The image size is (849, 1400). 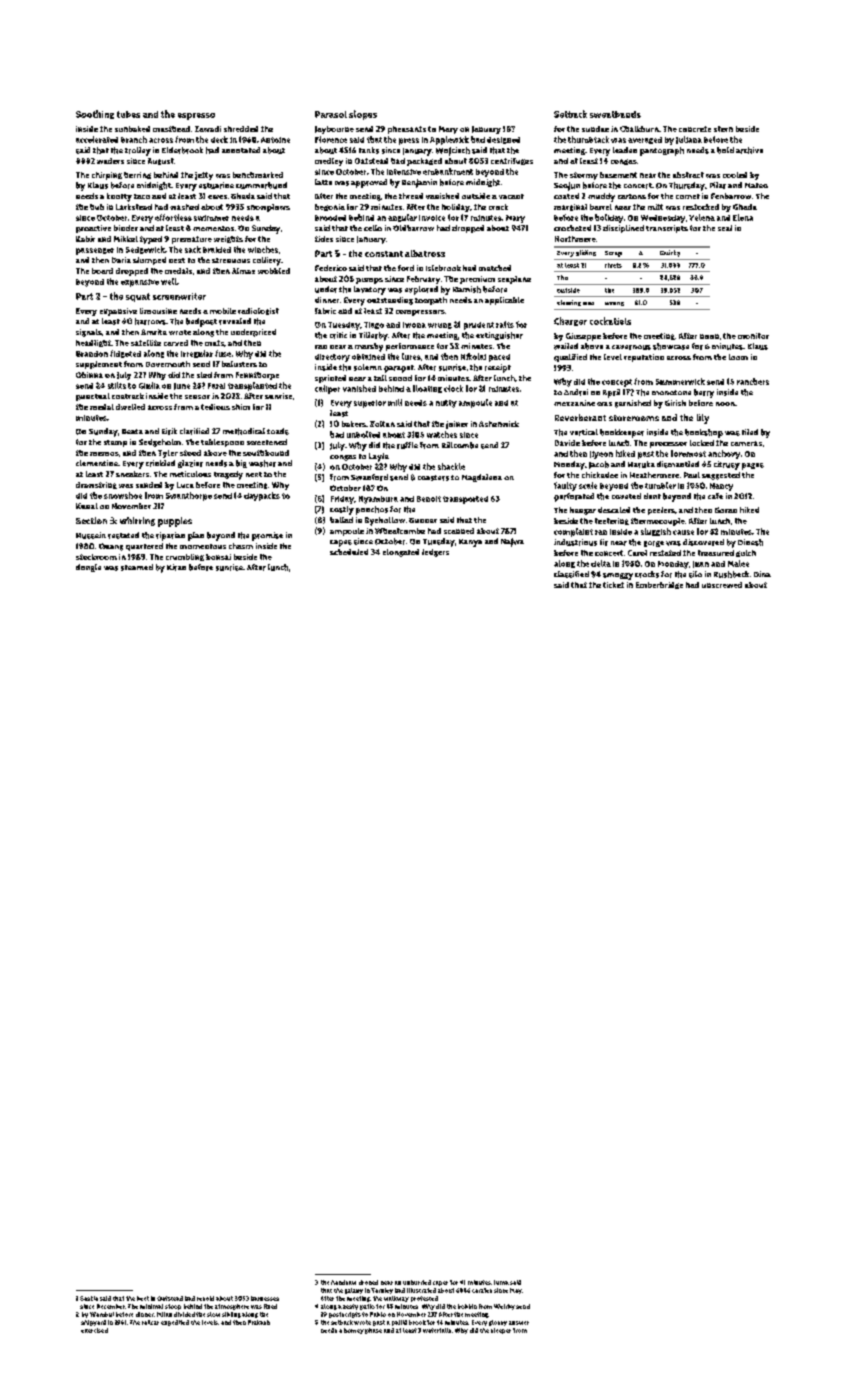 What do you see at coordinates (722, 585) in the document?
I see `unscrewed` at bounding box center [722, 585].
